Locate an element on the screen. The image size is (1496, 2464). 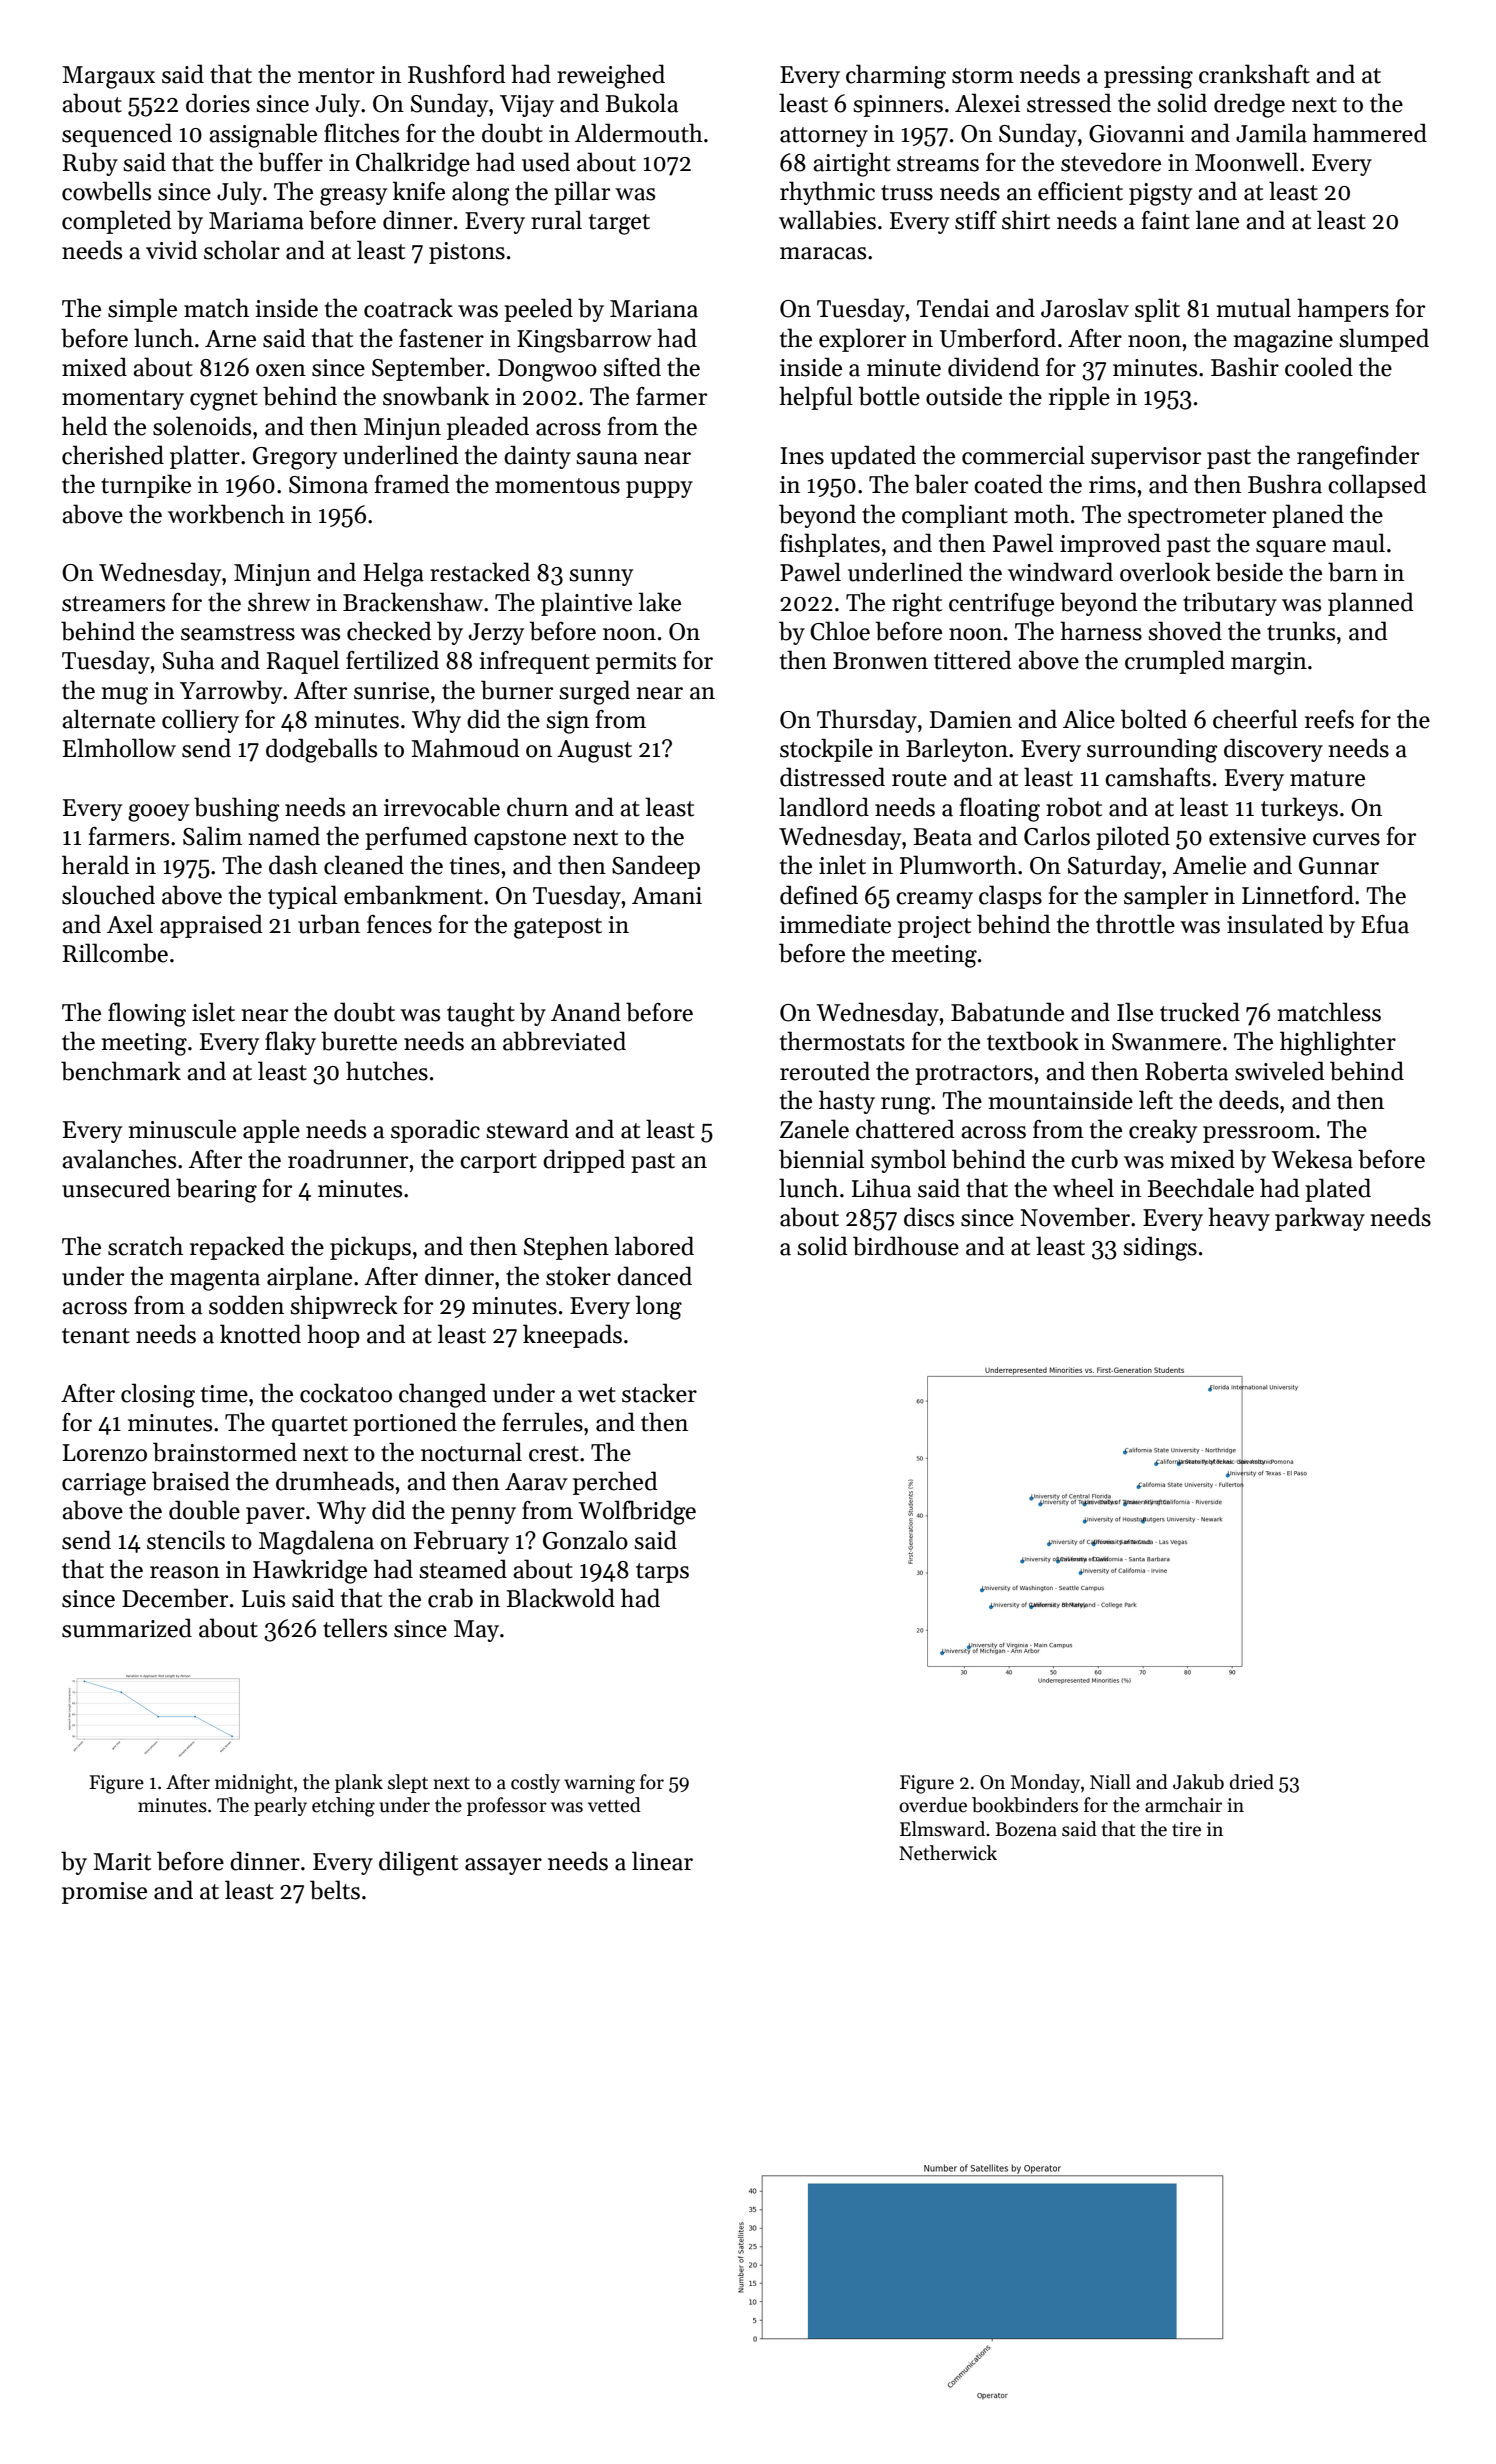
shoved is located at coordinates (1185, 631).
